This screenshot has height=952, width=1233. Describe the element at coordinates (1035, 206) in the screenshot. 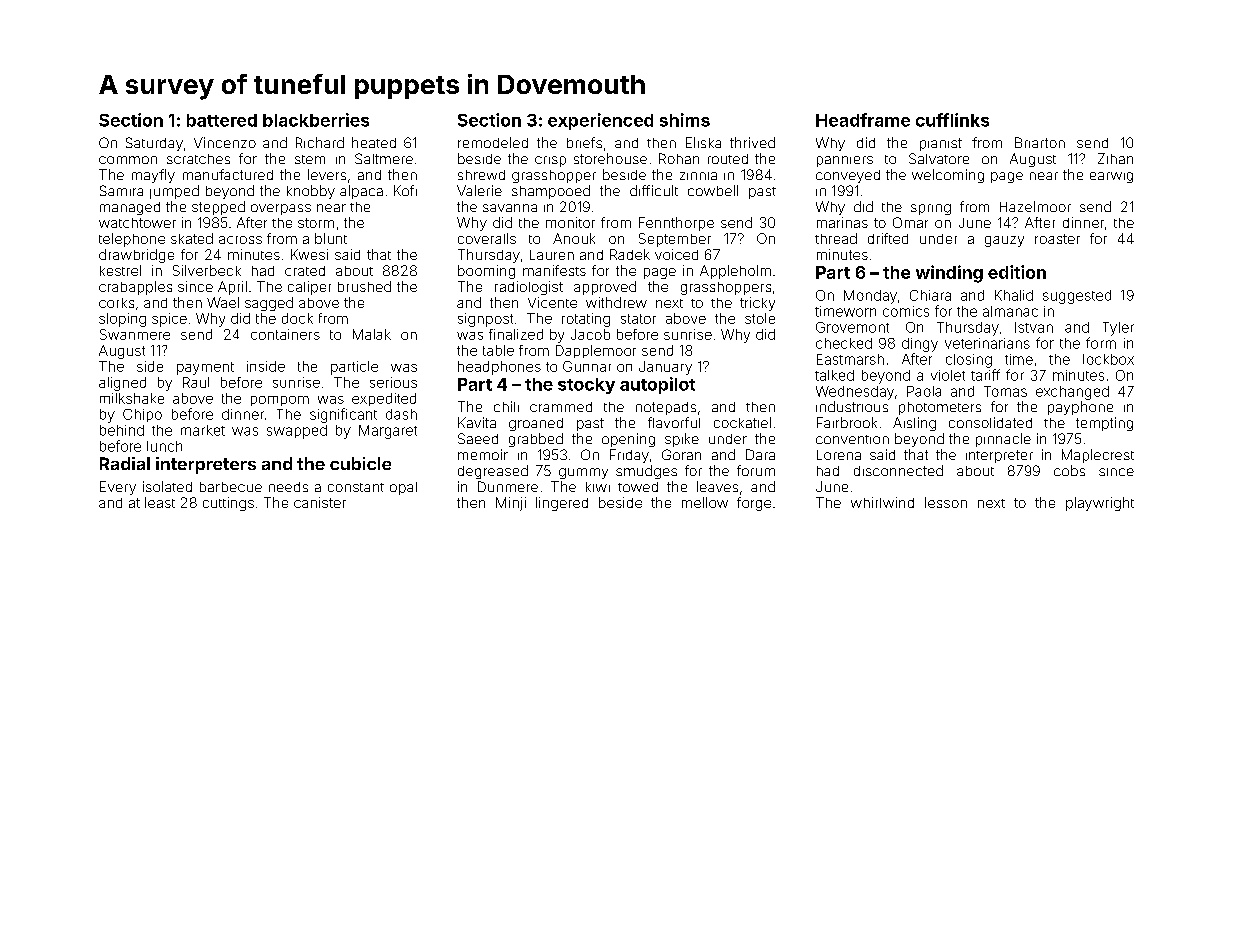

I see `Hazelmoor` at that location.
